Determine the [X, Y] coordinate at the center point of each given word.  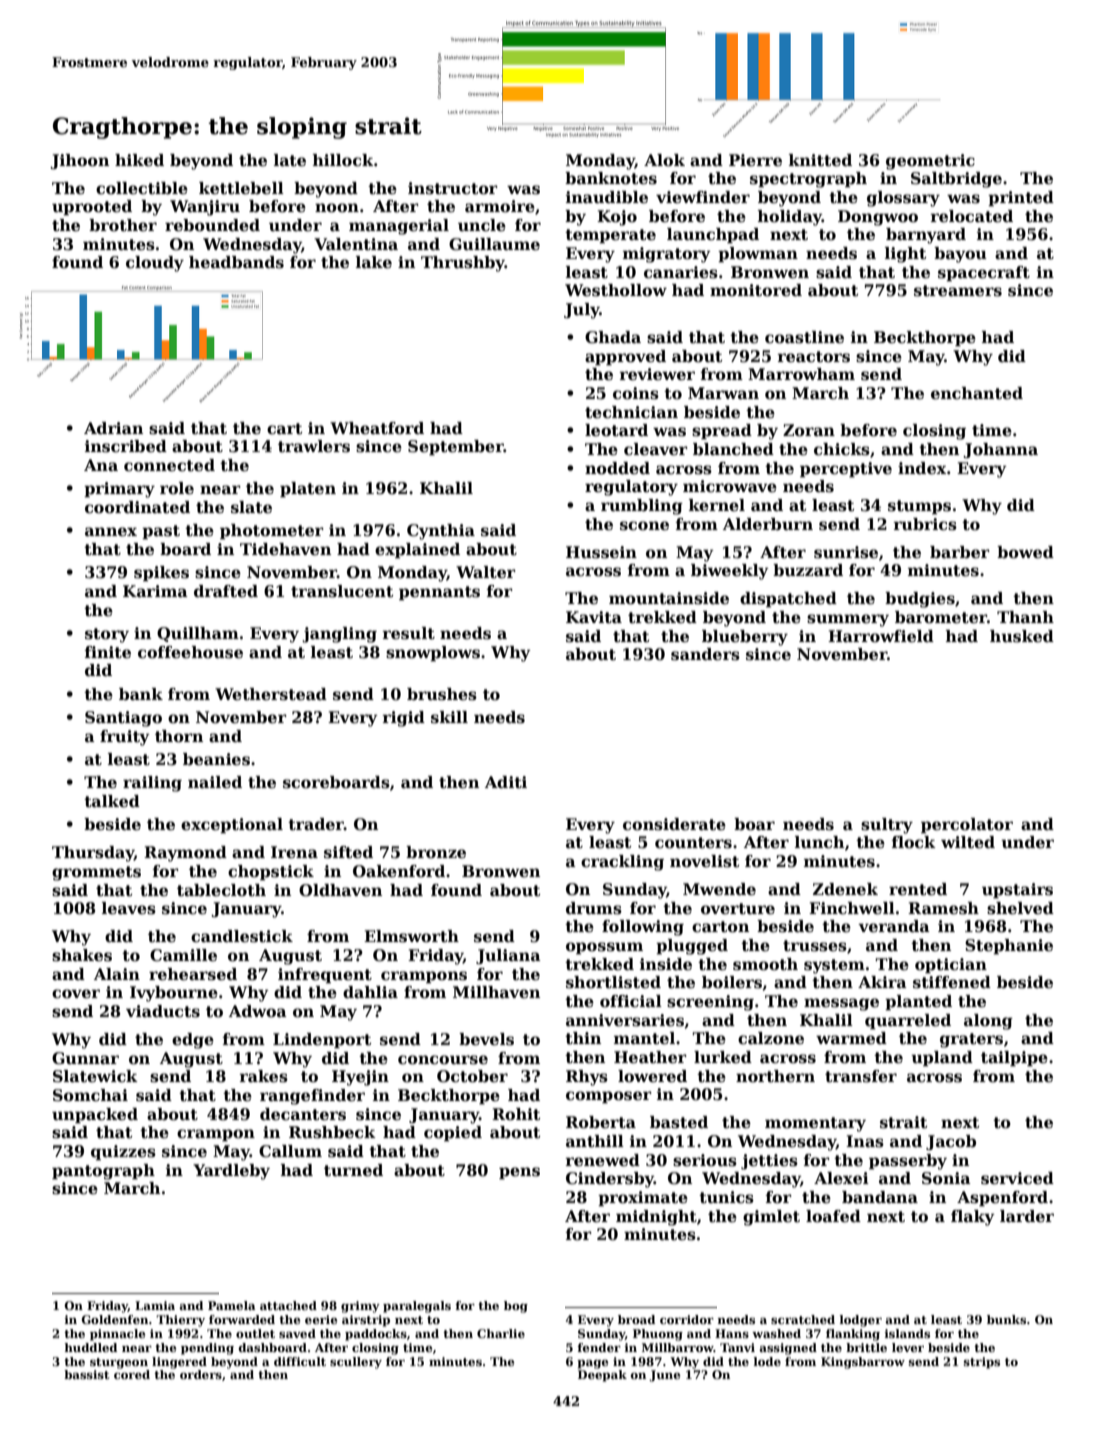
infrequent [325, 976]
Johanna [1000, 450]
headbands [236, 262]
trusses [815, 946]
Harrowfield [881, 636]
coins [636, 393]
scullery [356, 1363]
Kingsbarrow [863, 1363]
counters [693, 843]
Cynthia [441, 532]
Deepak [602, 1376]
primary [119, 490]
